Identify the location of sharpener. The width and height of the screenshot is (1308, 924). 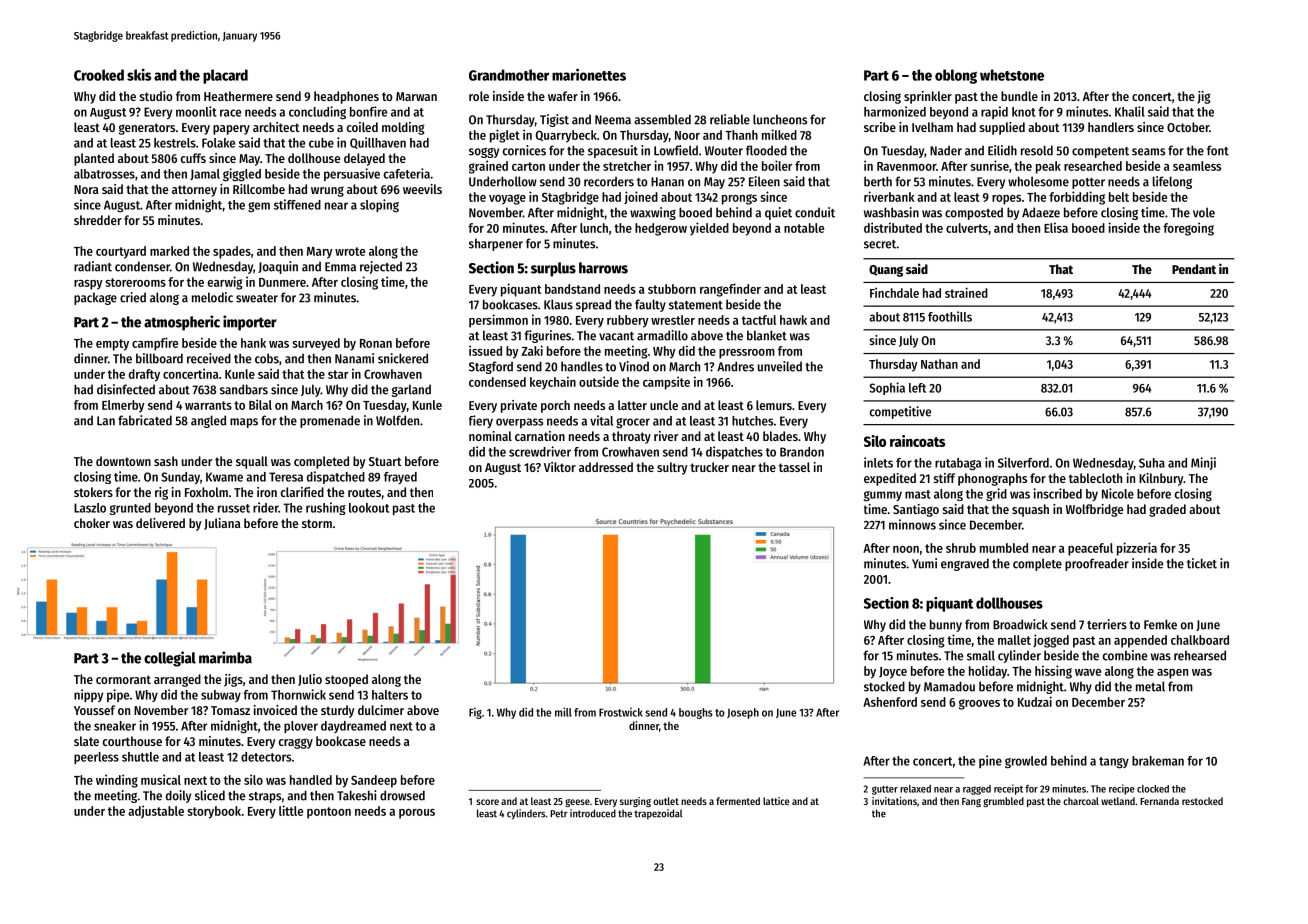
(496, 244).
